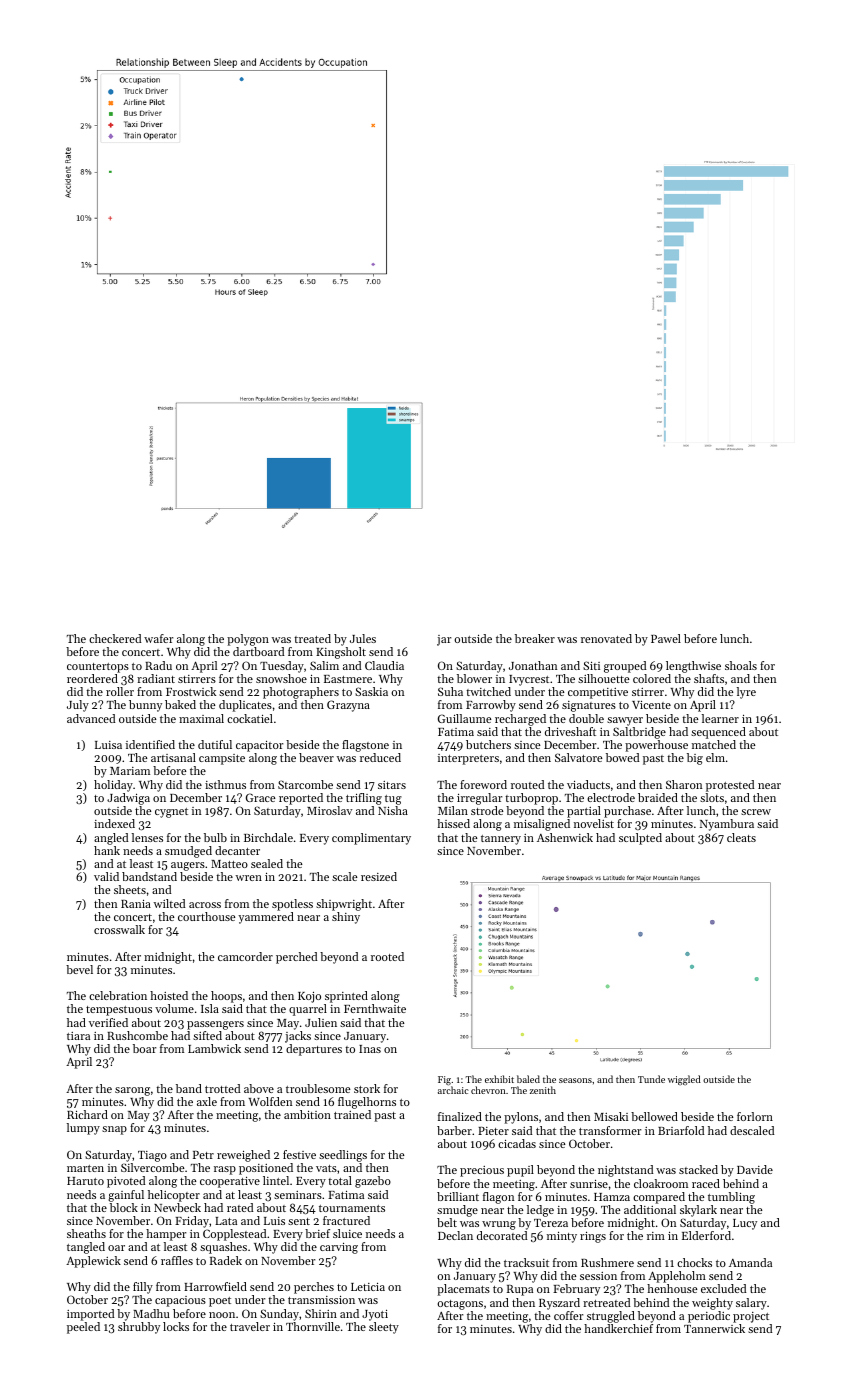 The height and width of the image is (1400, 849). I want to click on sarong, so click(132, 1091).
